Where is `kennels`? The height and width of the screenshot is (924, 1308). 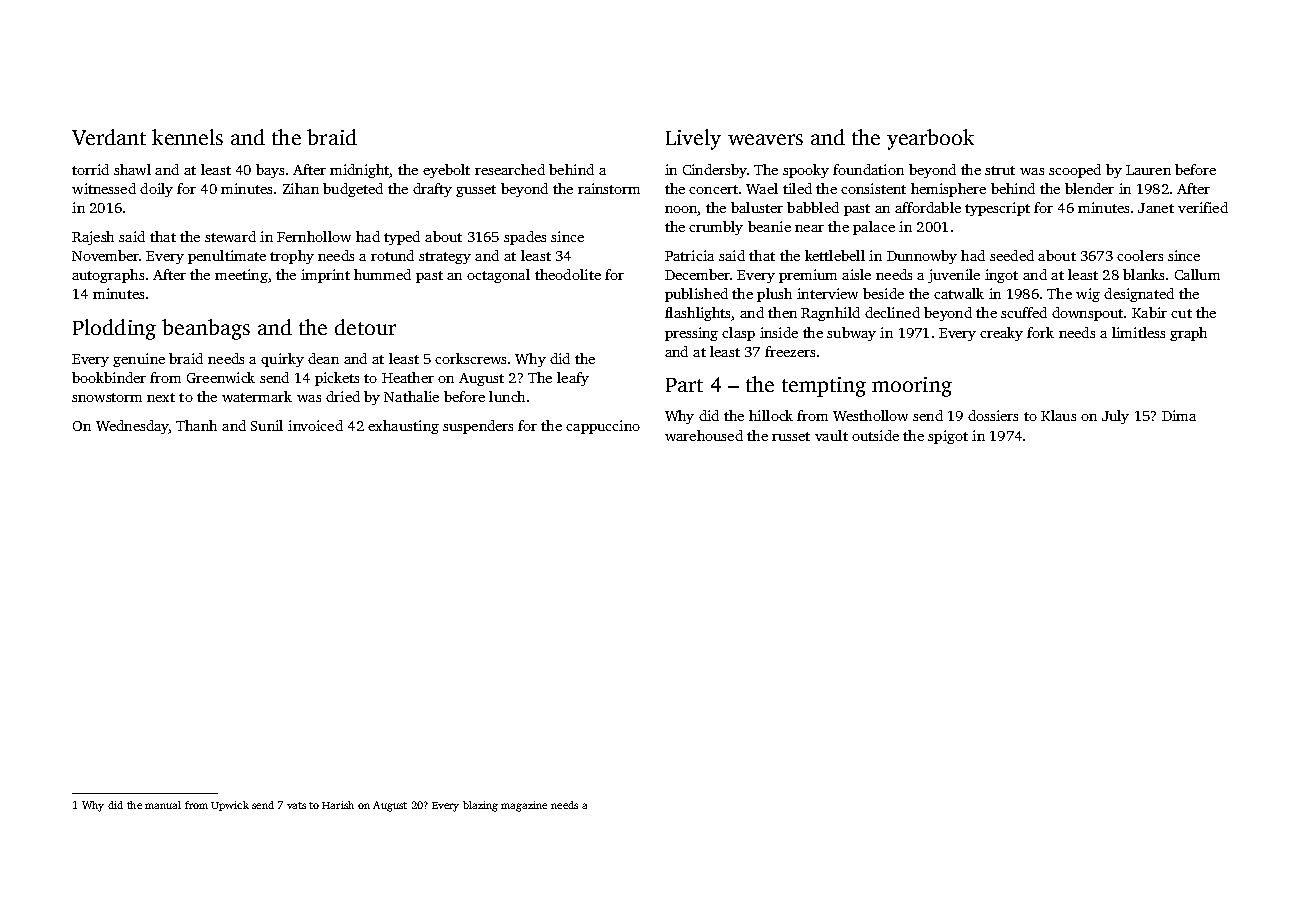
kennels is located at coordinates (187, 137).
